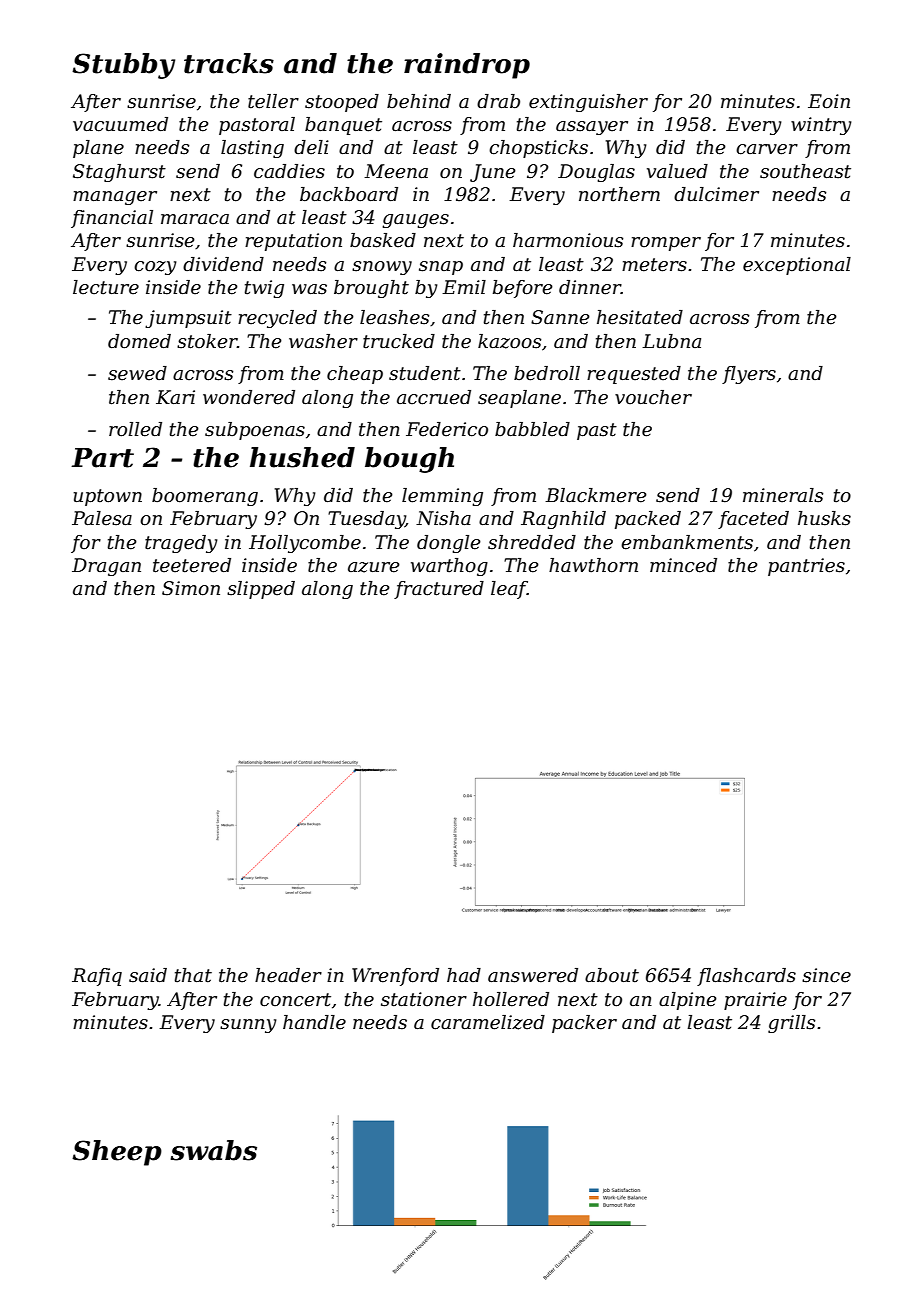  I want to click on flashcards, so click(746, 977).
